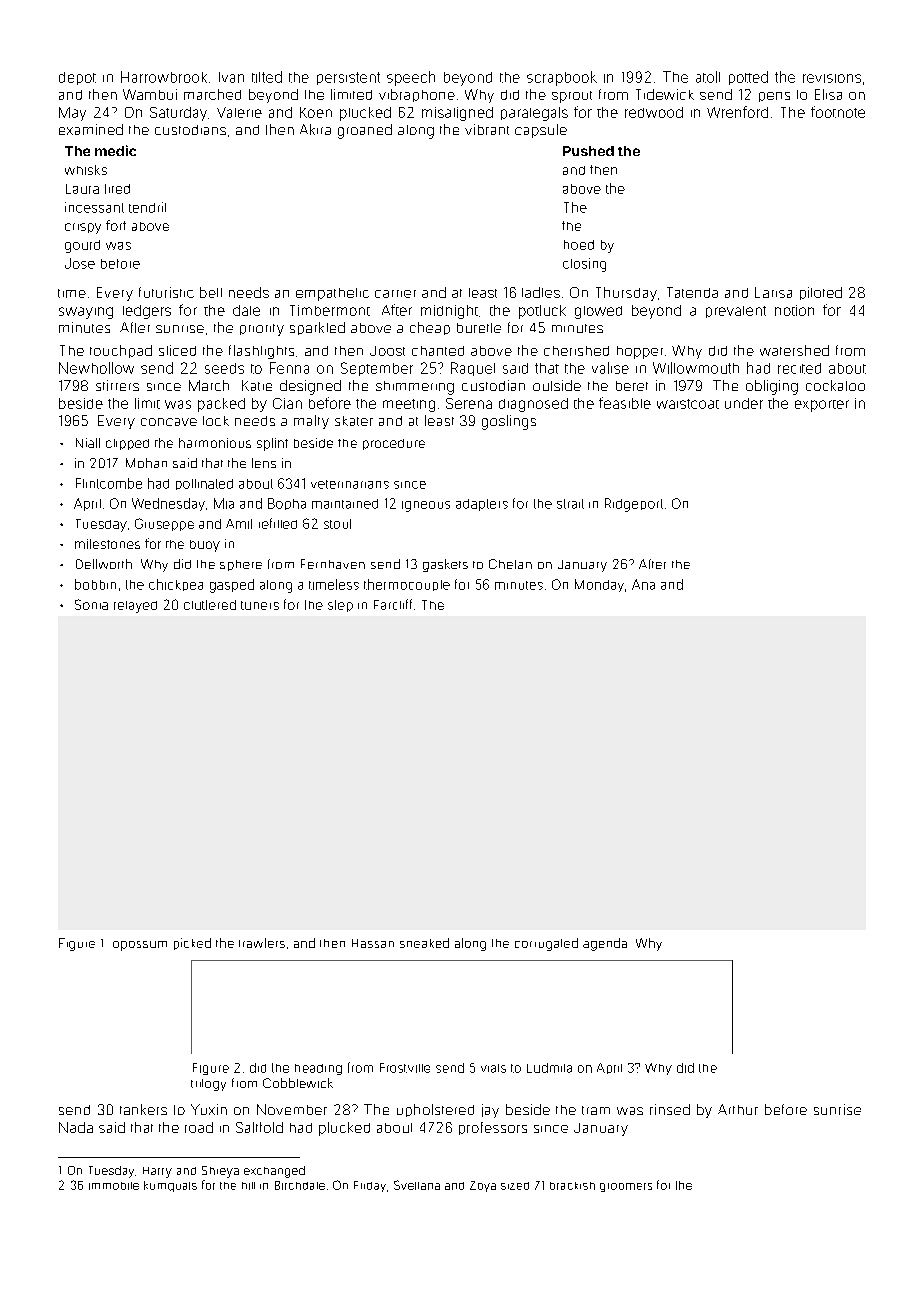 This screenshot has height=1308, width=924. I want to click on revisions, so click(832, 78).
